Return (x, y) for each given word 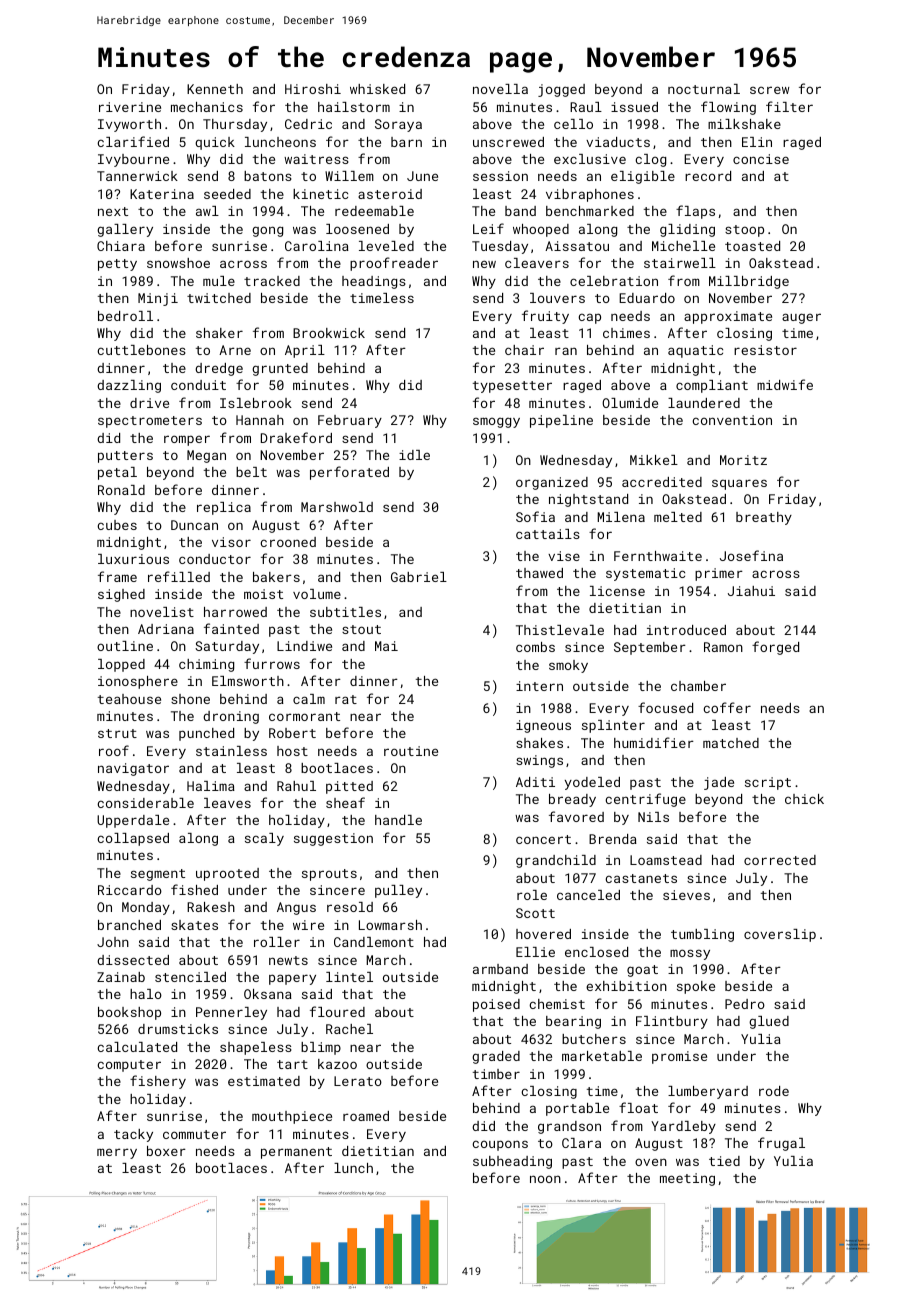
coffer (727, 707)
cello (573, 124)
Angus (296, 908)
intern (539, 686)
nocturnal (704, 89)
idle (414, 455)
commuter (194, 1134)
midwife (785, 384)
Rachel (349, 1029)
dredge (219, 369)
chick (804, 799)
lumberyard (708, 1092)
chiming (206, 665)
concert (543, 839)
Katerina (162, 194)
